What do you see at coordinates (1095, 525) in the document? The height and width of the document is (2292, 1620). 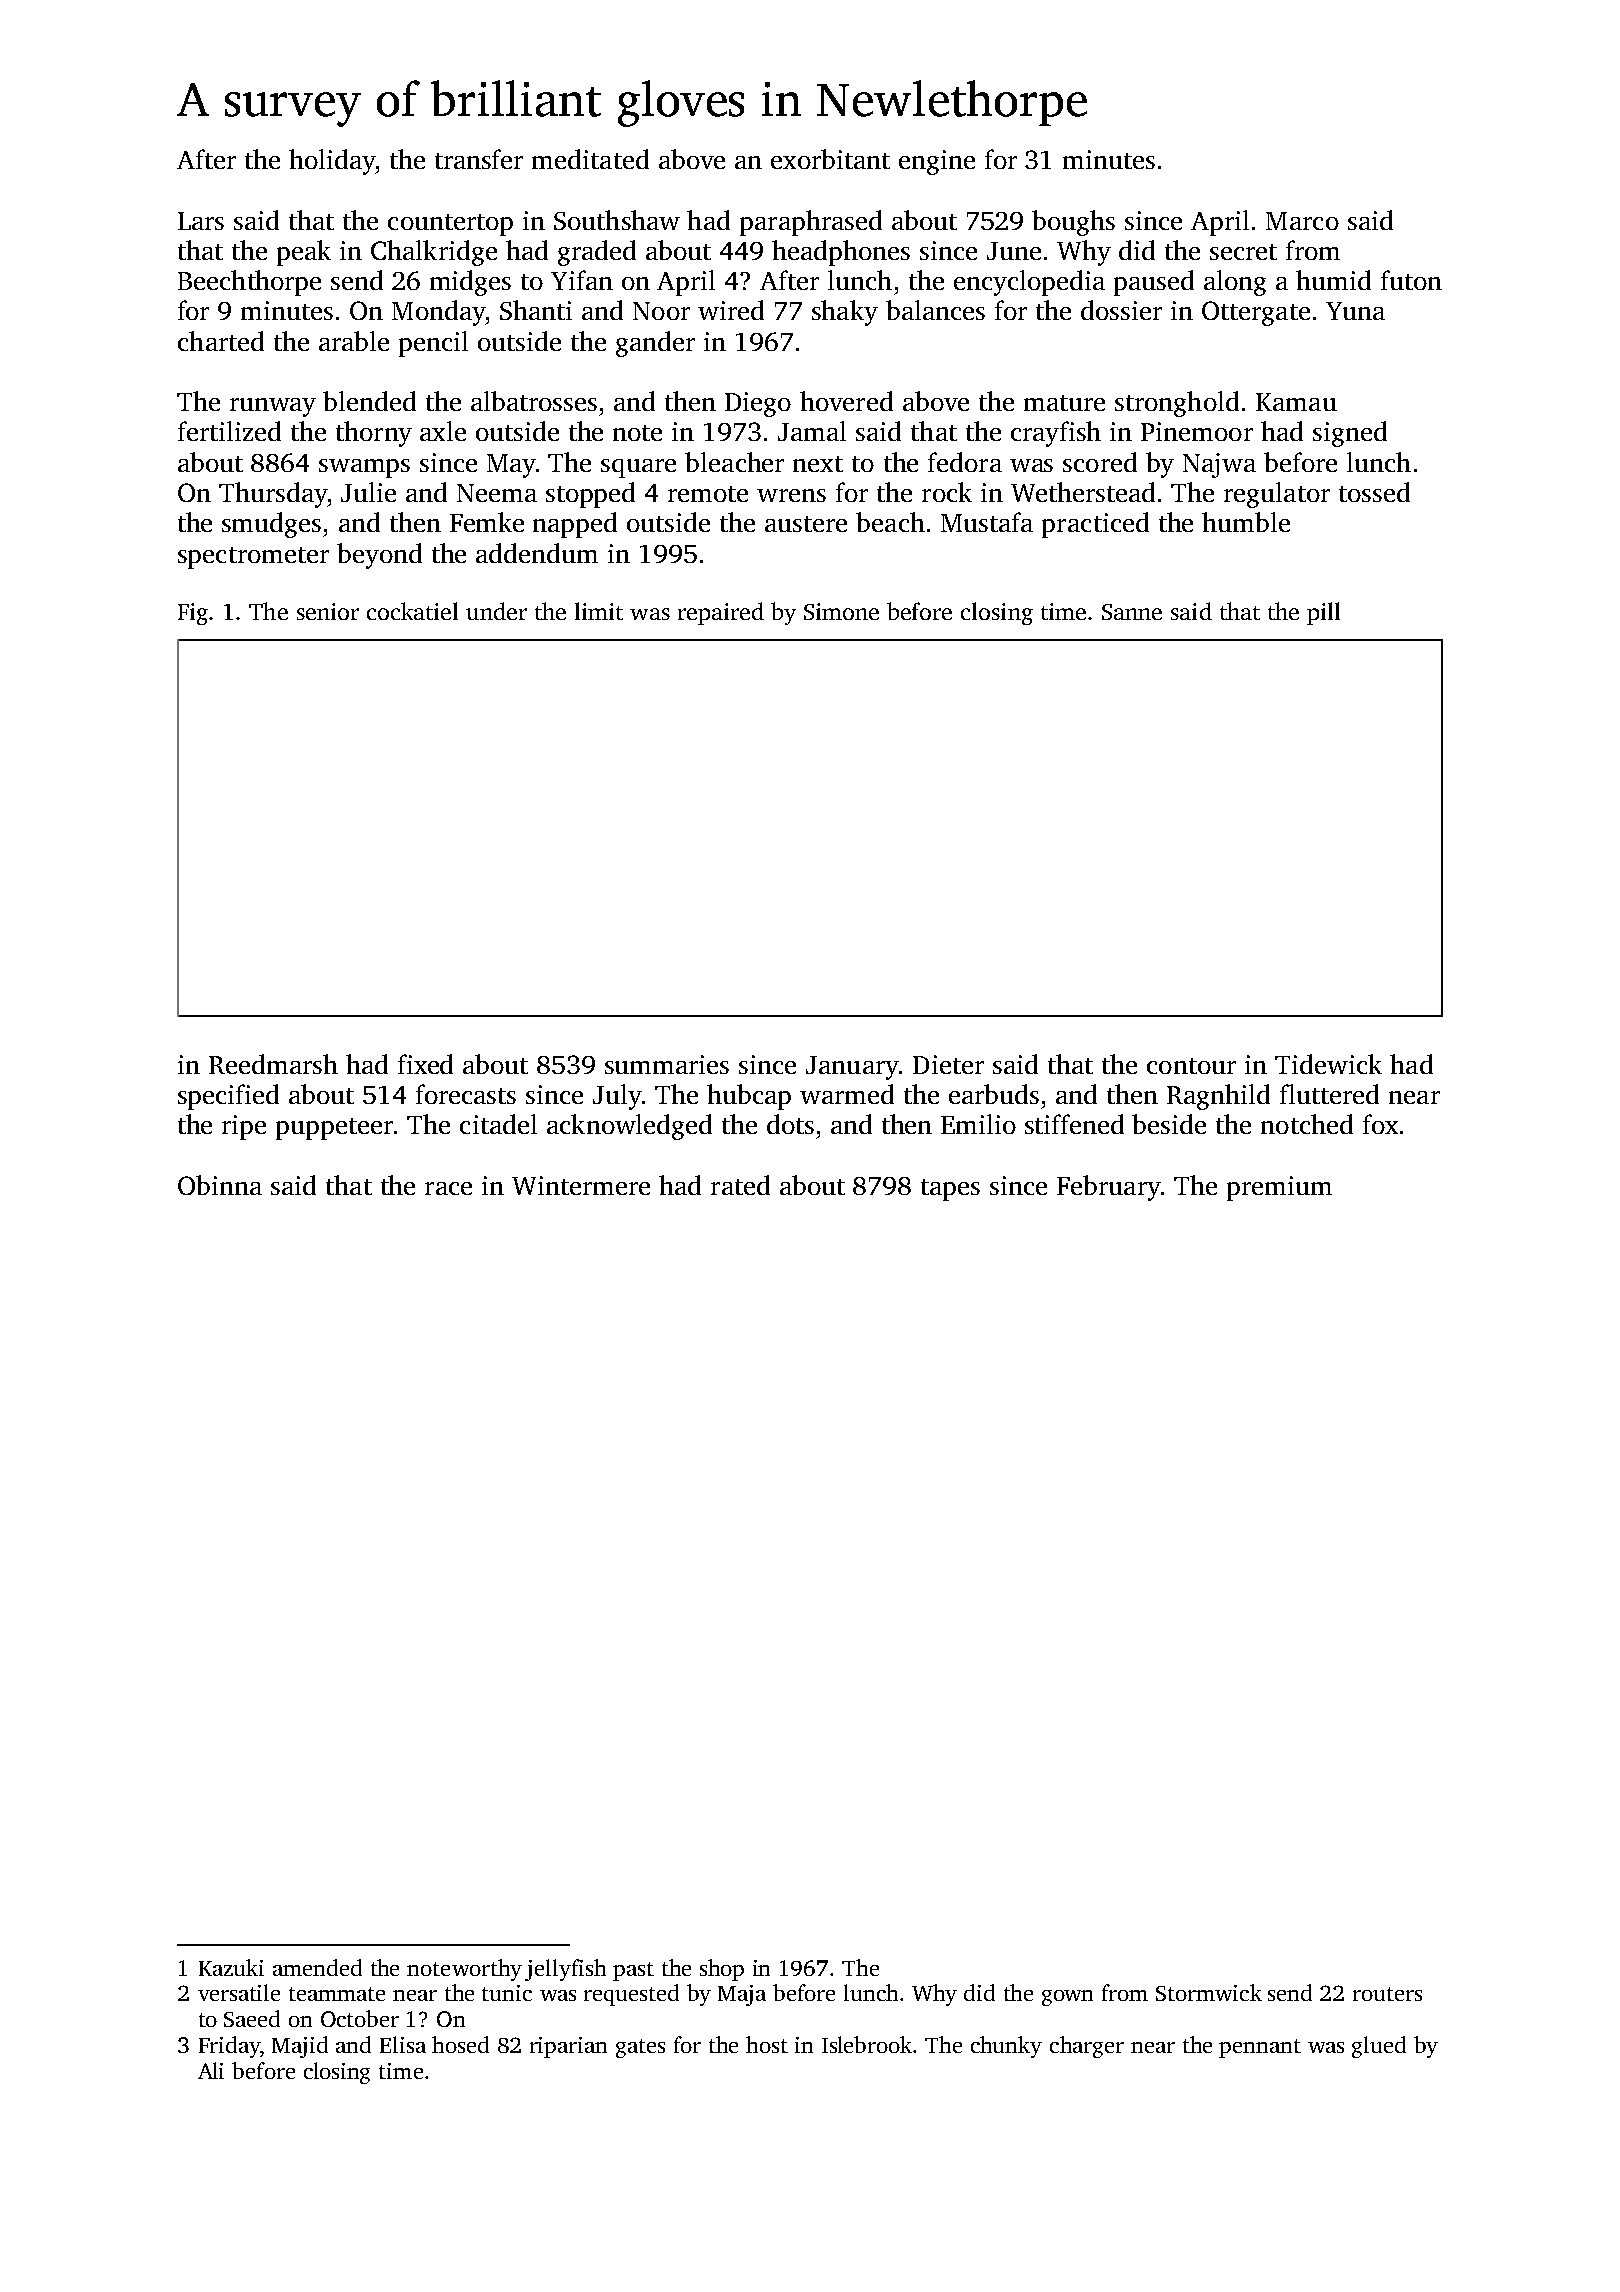 I see `practiced` at bounding box center [1095, 525].
